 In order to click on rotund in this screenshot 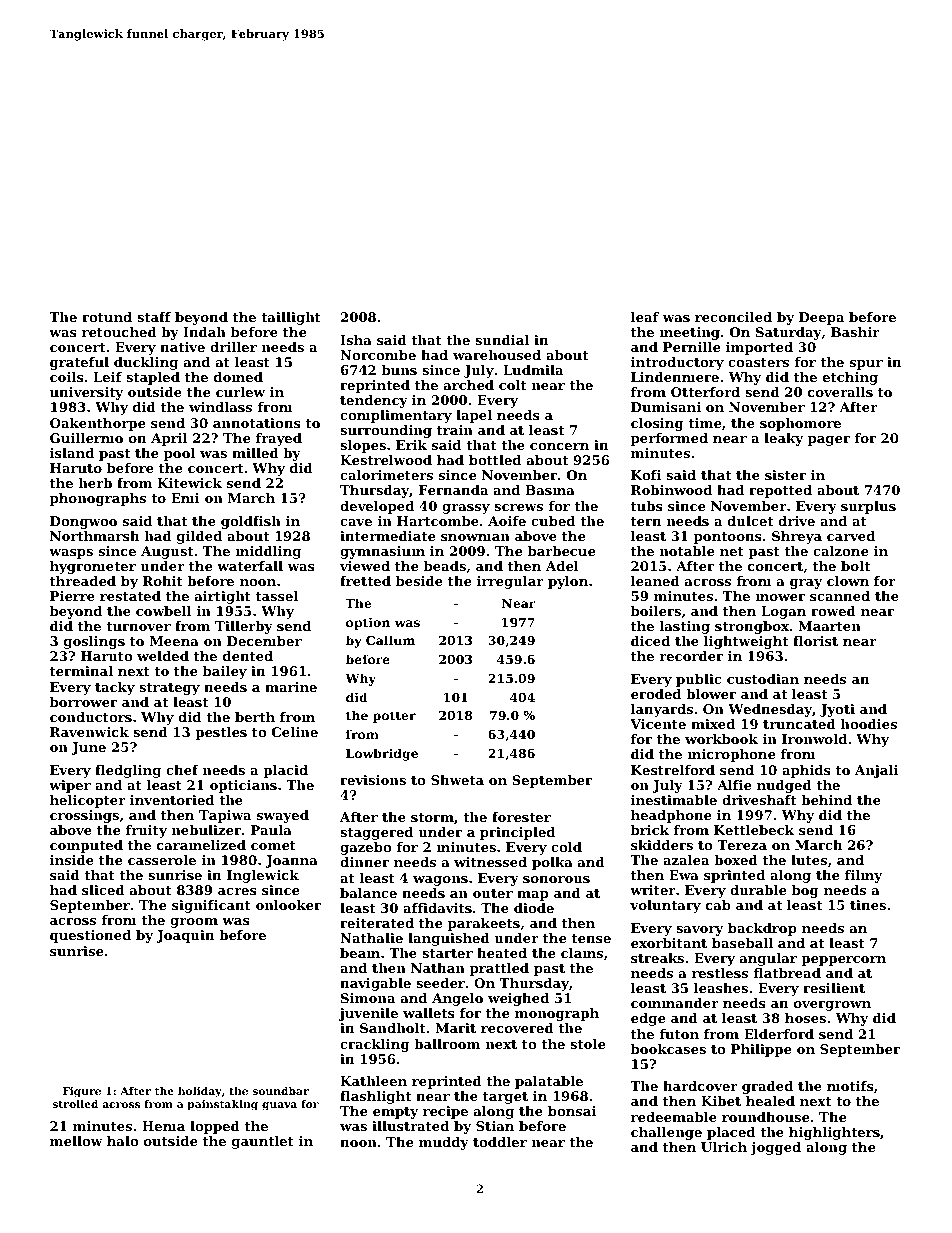, I will do `click(107, 317)`.
